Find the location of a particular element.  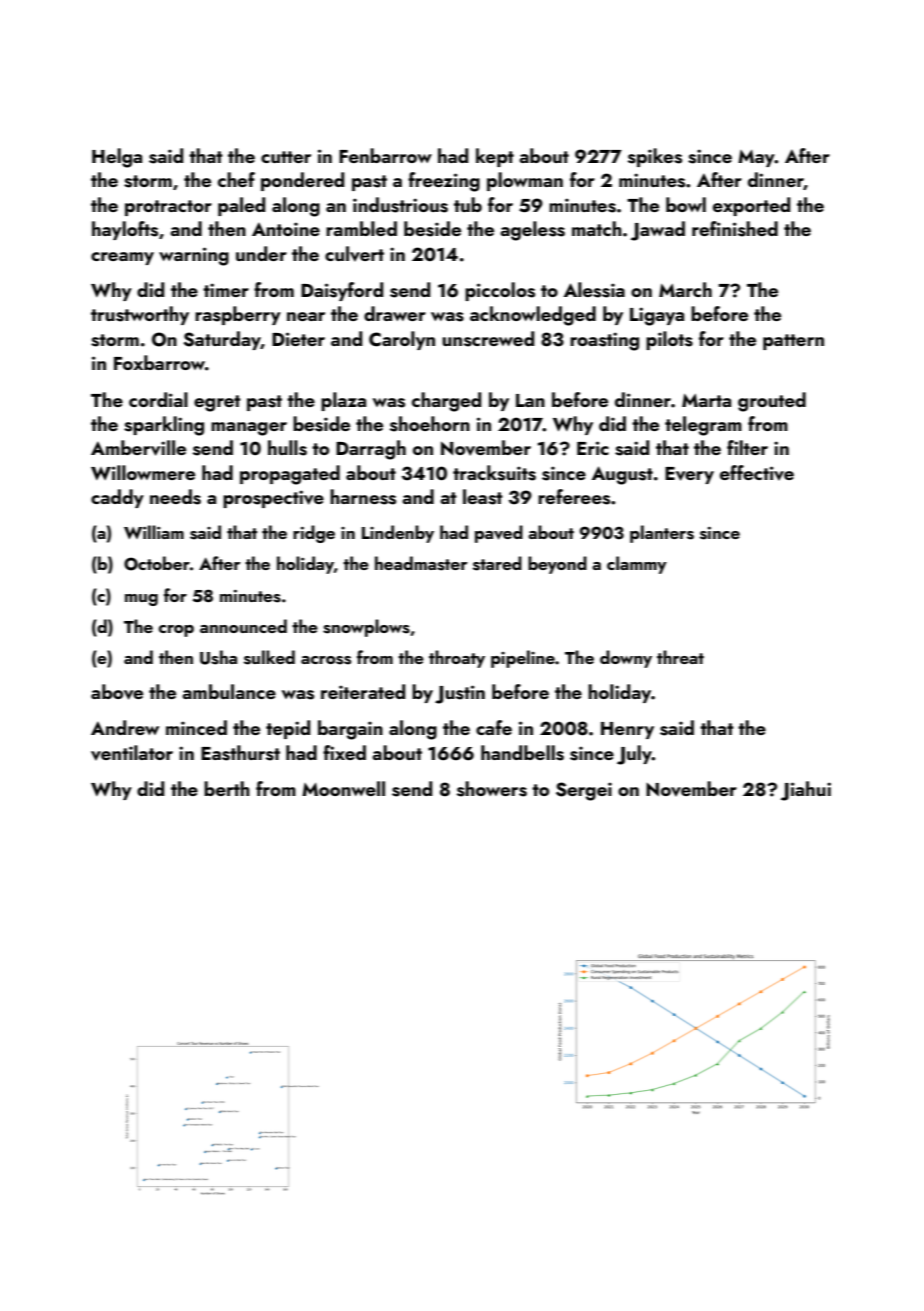

effective is located at coordinates (757, 473).
